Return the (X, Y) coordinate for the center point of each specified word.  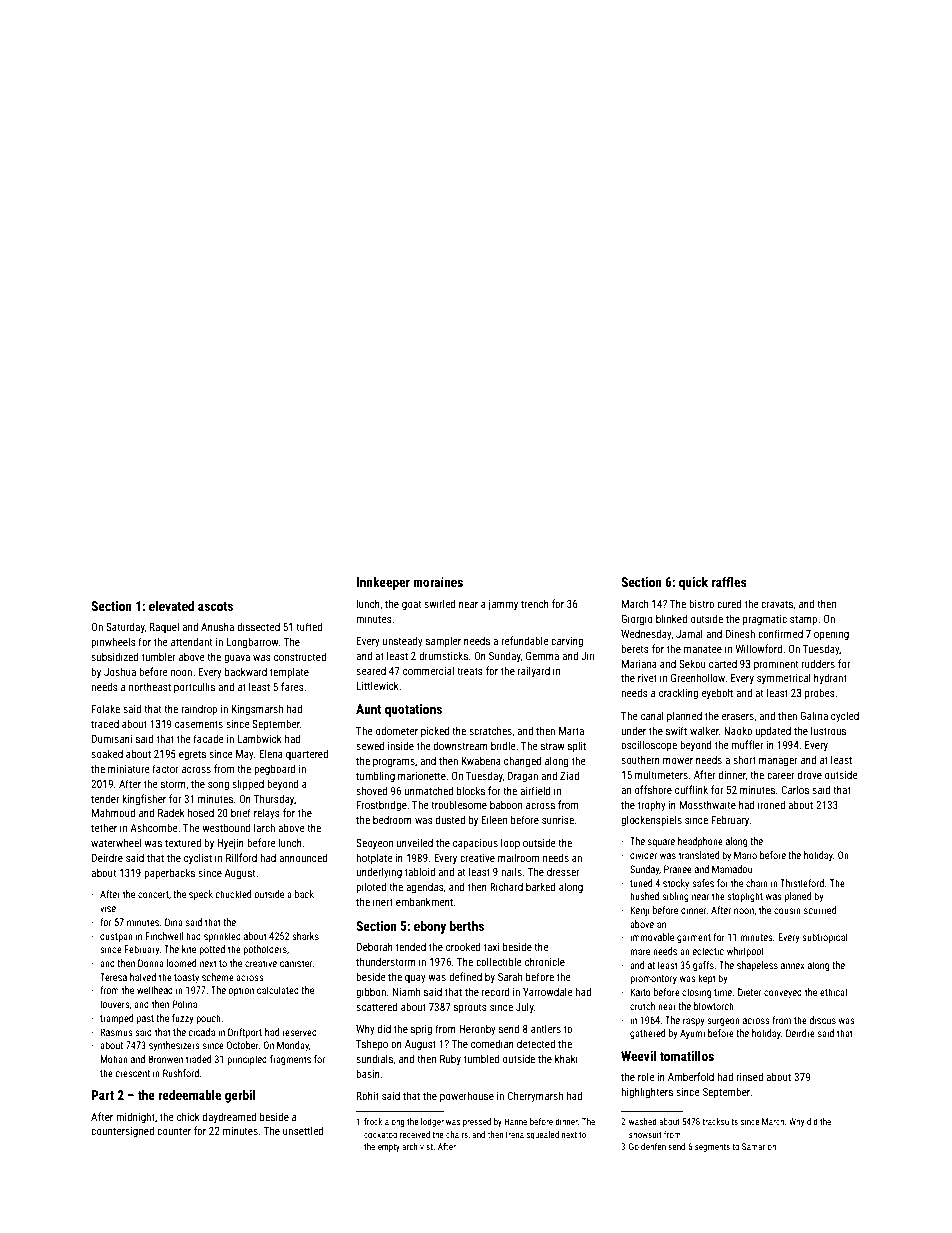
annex (793, 966)
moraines (438, 582)
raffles (729, 581)
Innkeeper (383, 583)
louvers (115, 1004)
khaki (566, 1058)
